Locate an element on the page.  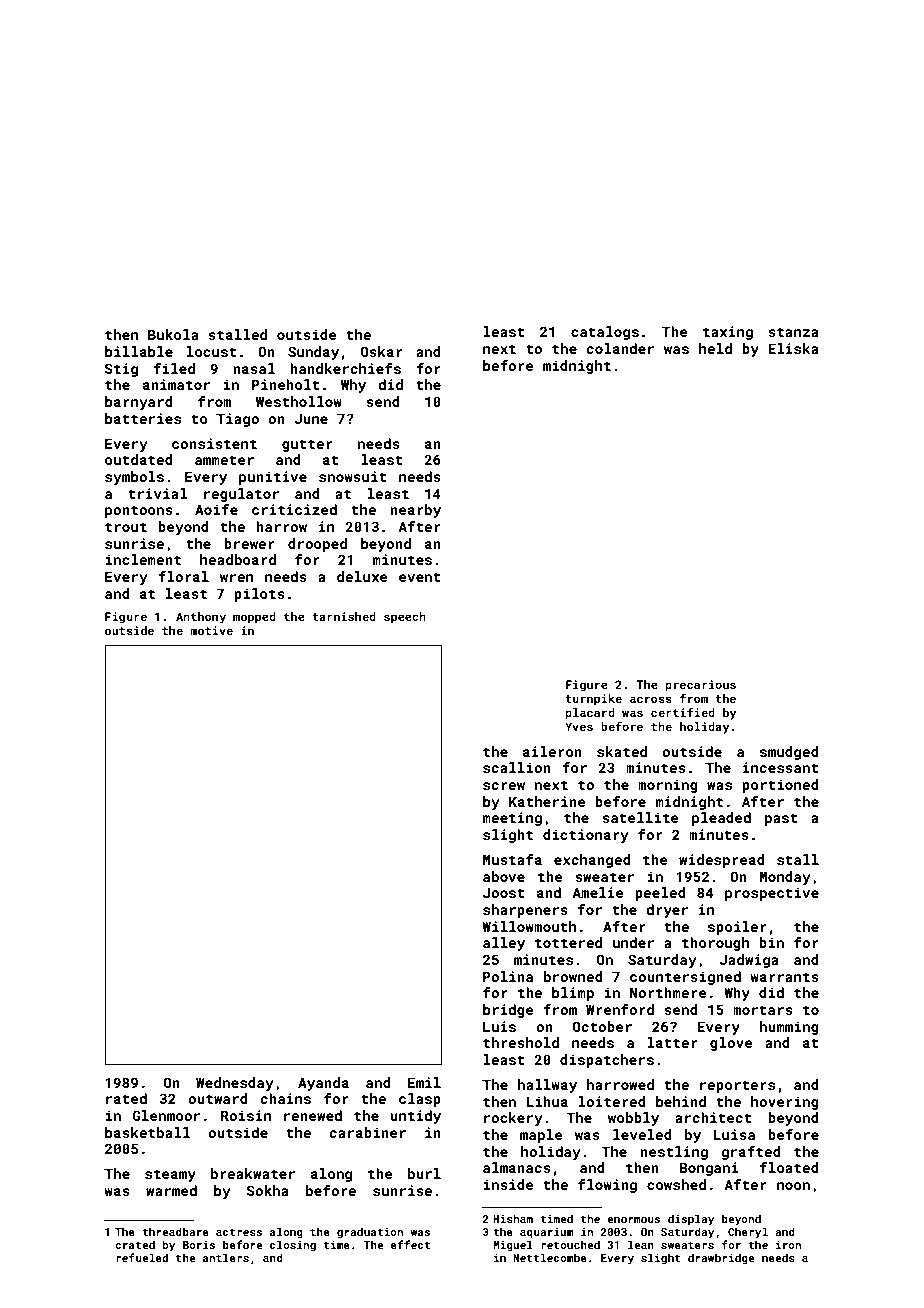
Oskar is located at coordinates (382, 351).
